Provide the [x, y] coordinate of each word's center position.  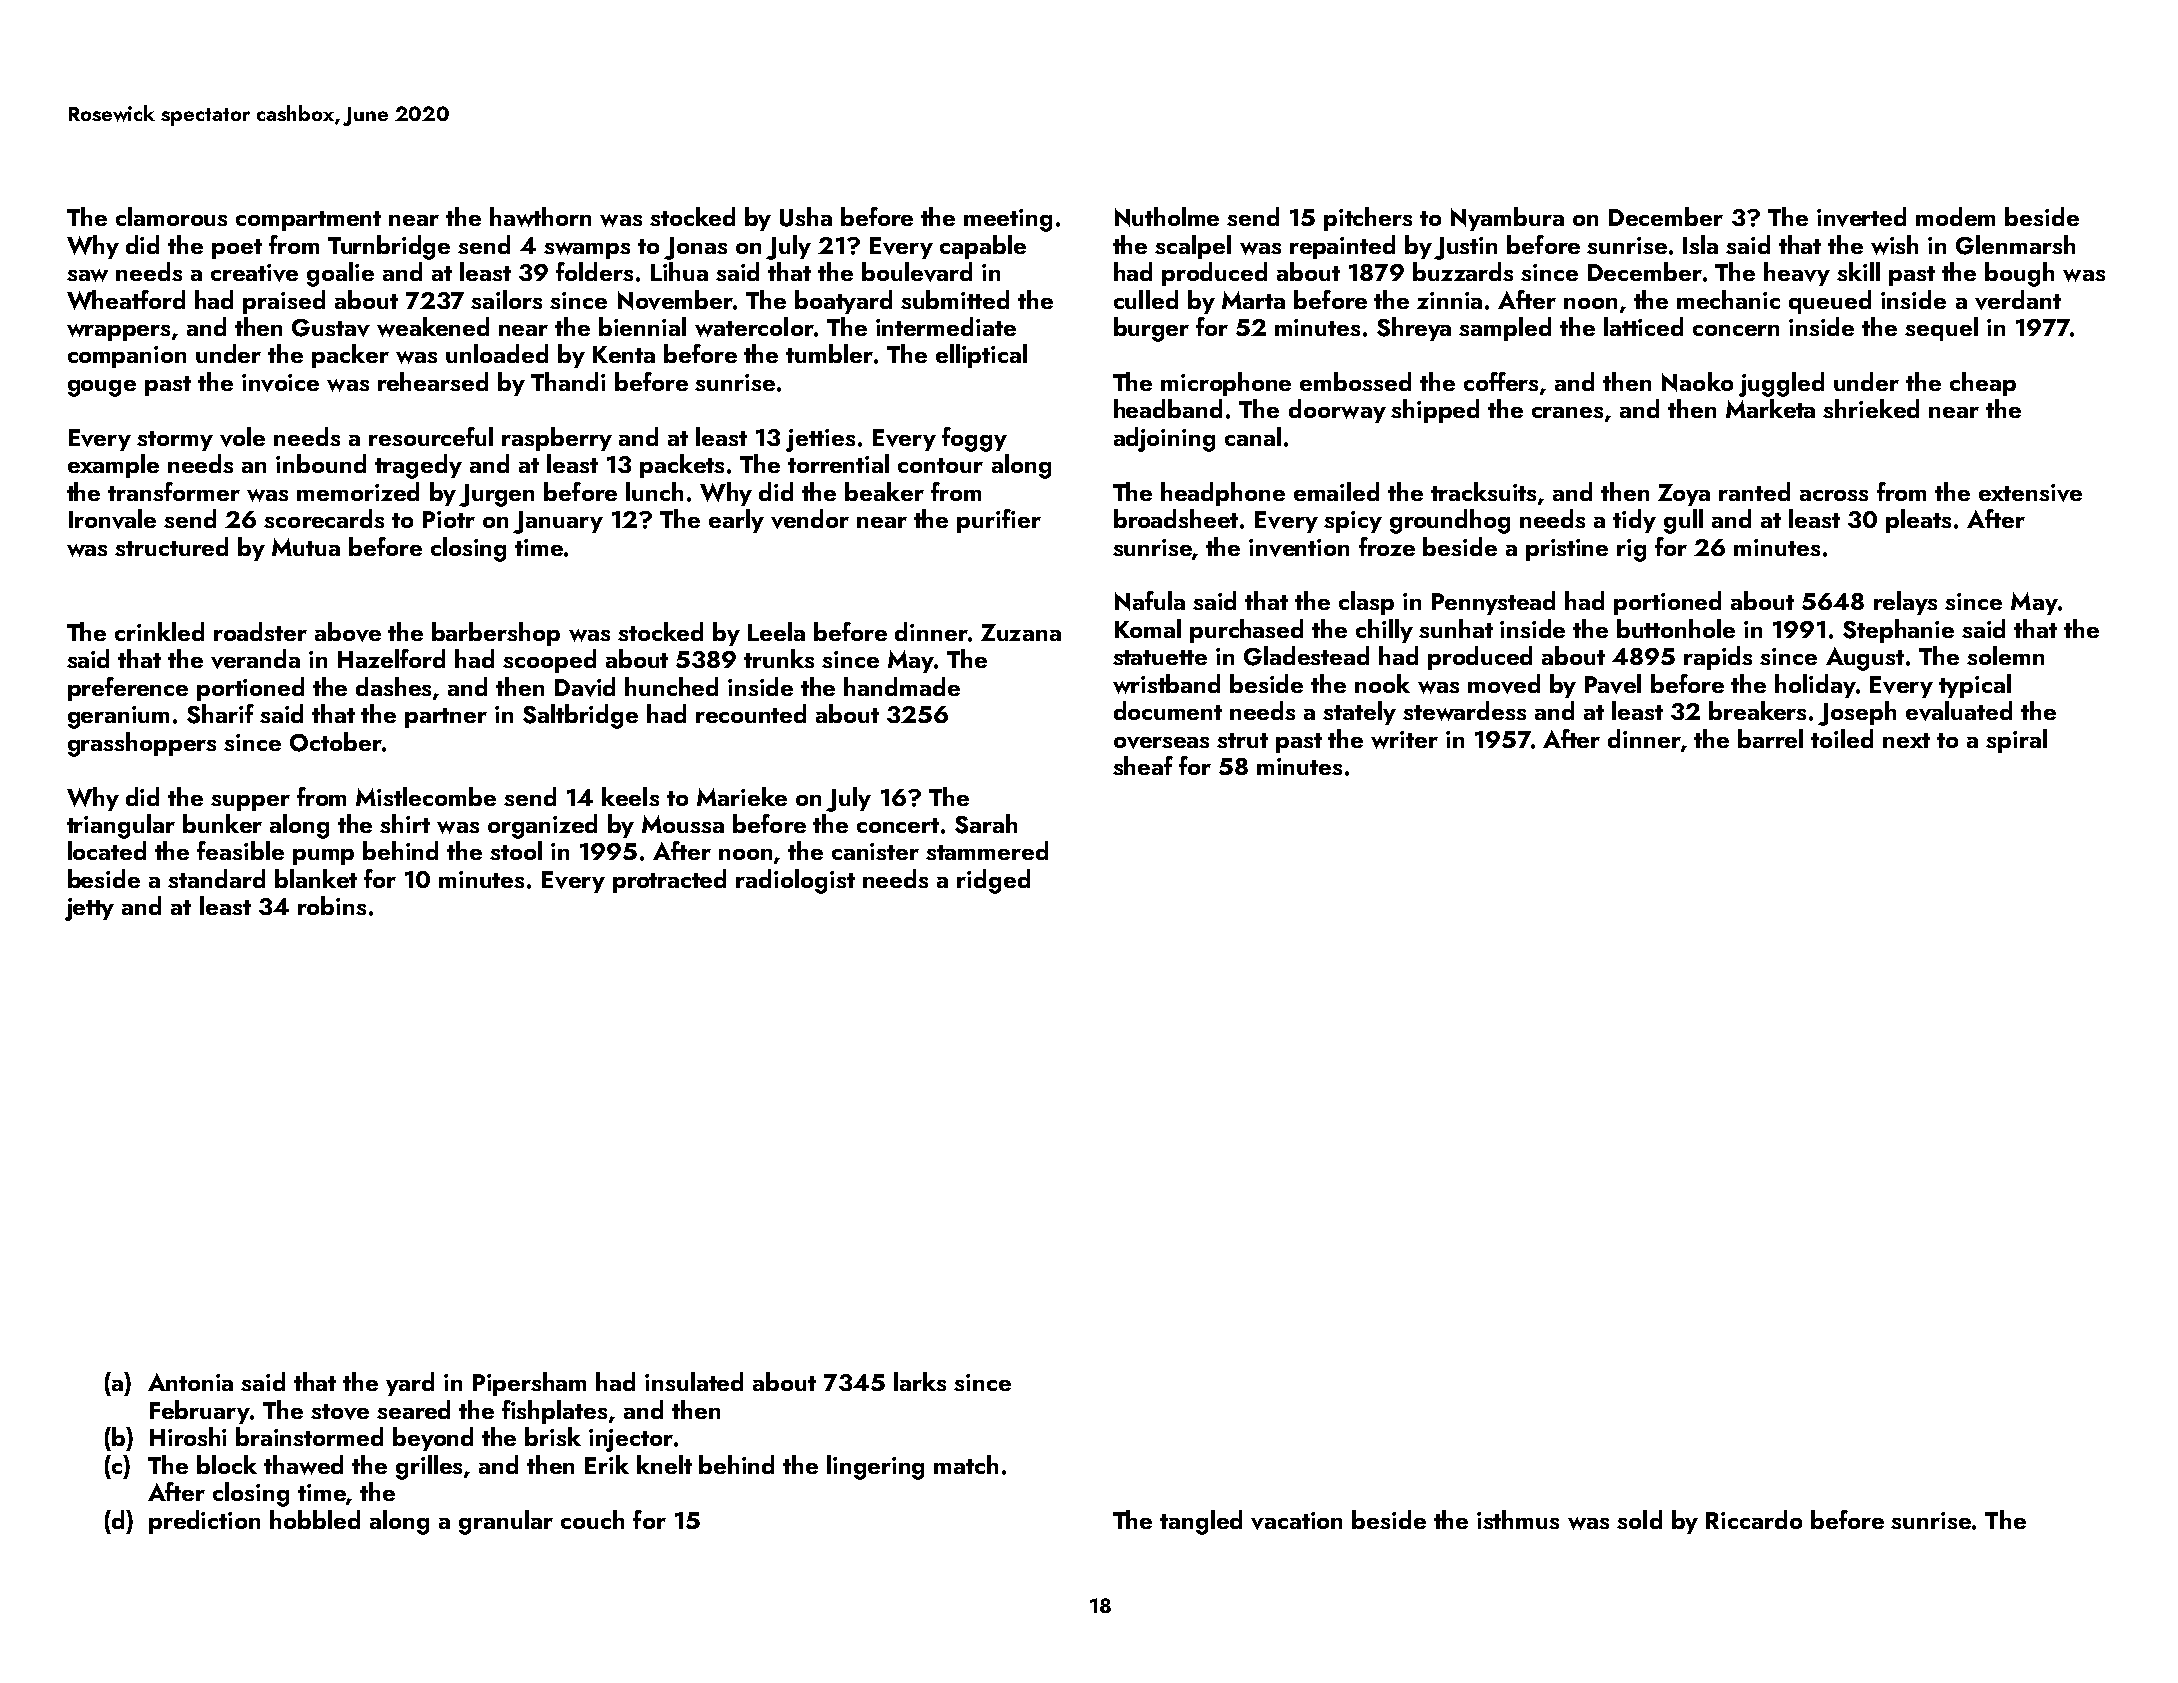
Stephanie [1898, 631]
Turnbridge [389, 247]
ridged [993, 881]
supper [250, 803]
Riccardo [1754, 1519]
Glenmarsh [2015, 245]
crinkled [159, 631]
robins [332, 905]
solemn [2005, 655]
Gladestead [1306, 656]
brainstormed [309, 1436]
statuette [1160, 657]
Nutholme [1167, 217]
